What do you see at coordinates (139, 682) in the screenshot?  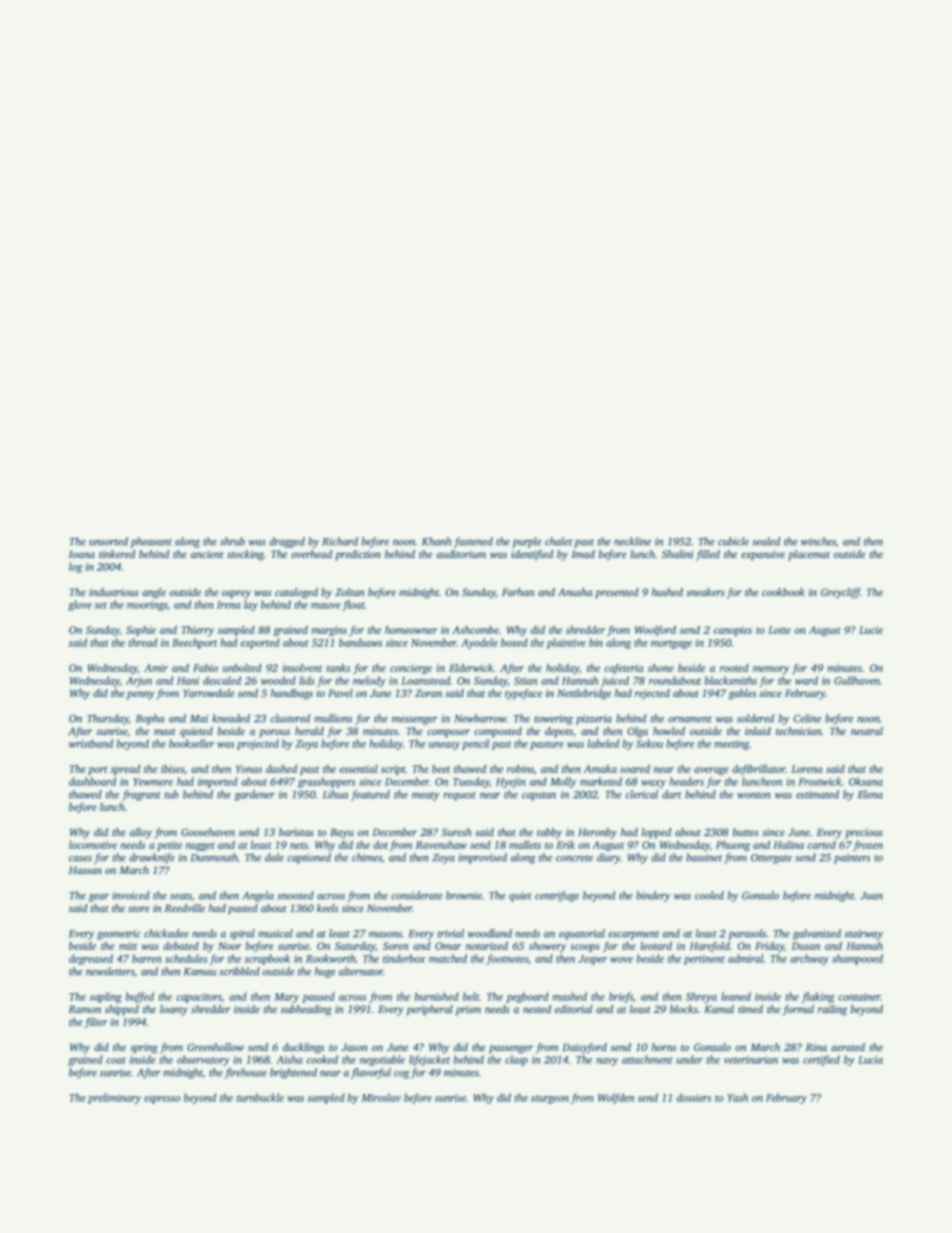 I see `Arjun` at bounding box center [139, 682].
